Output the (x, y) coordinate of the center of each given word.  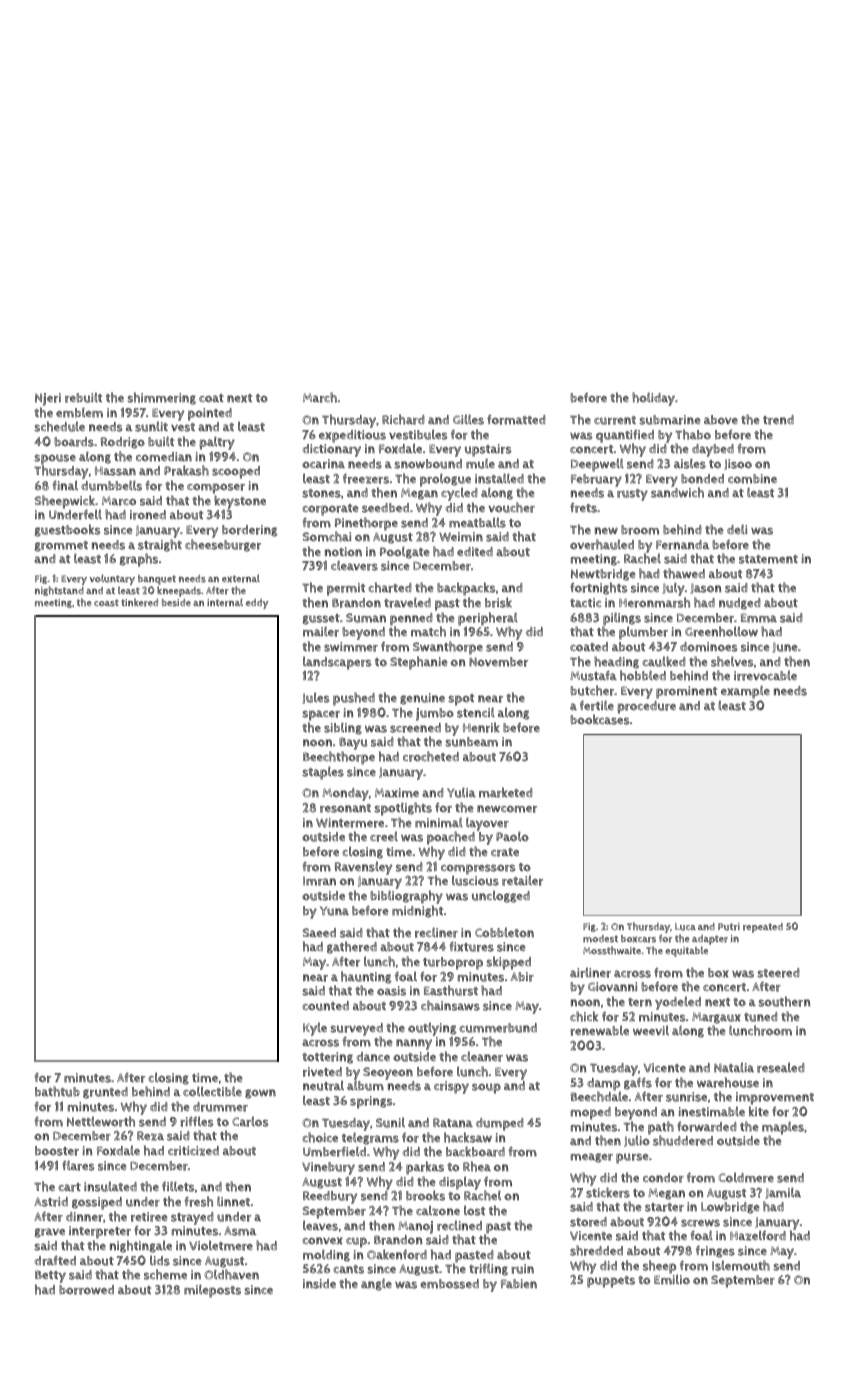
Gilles (468, 419)
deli (737, 529)
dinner (84, 1217)
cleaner (482, 1056)
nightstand (59, 591)
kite (759, 1111)
